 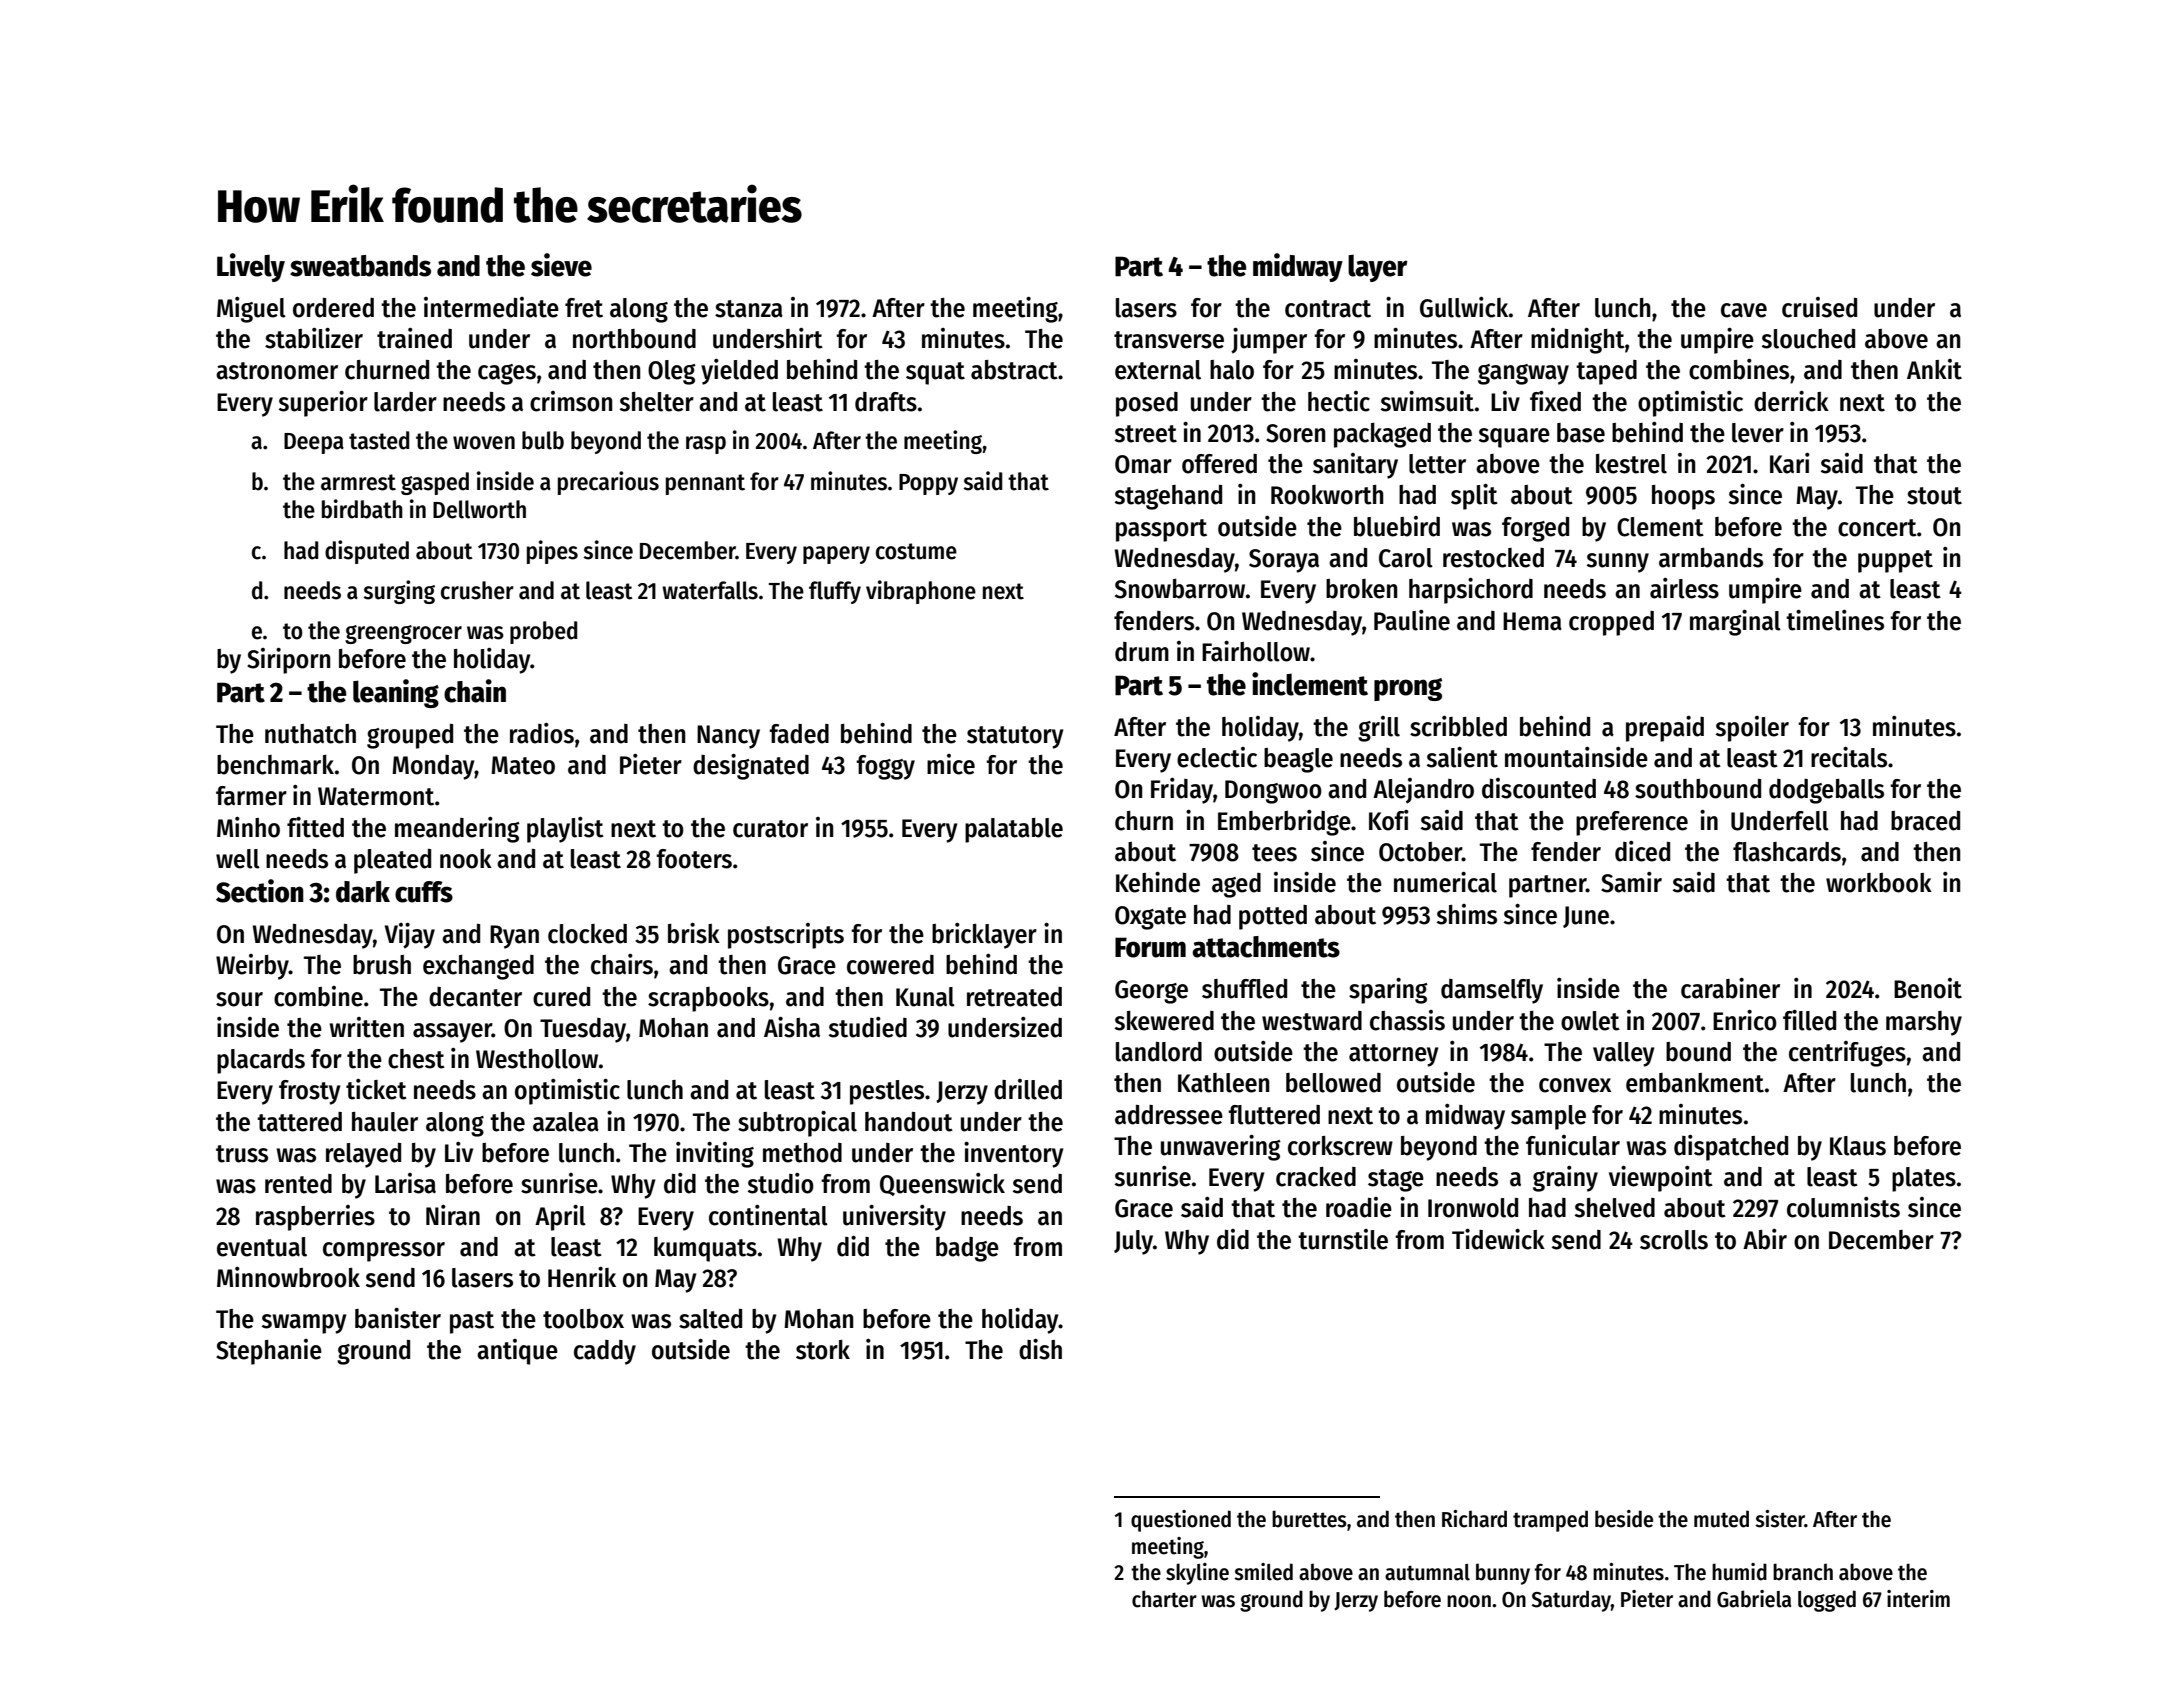 What do you see at coordinates (1219, 464) in the screenshot?
I see `offered` at bounding box center [1219, 464].
